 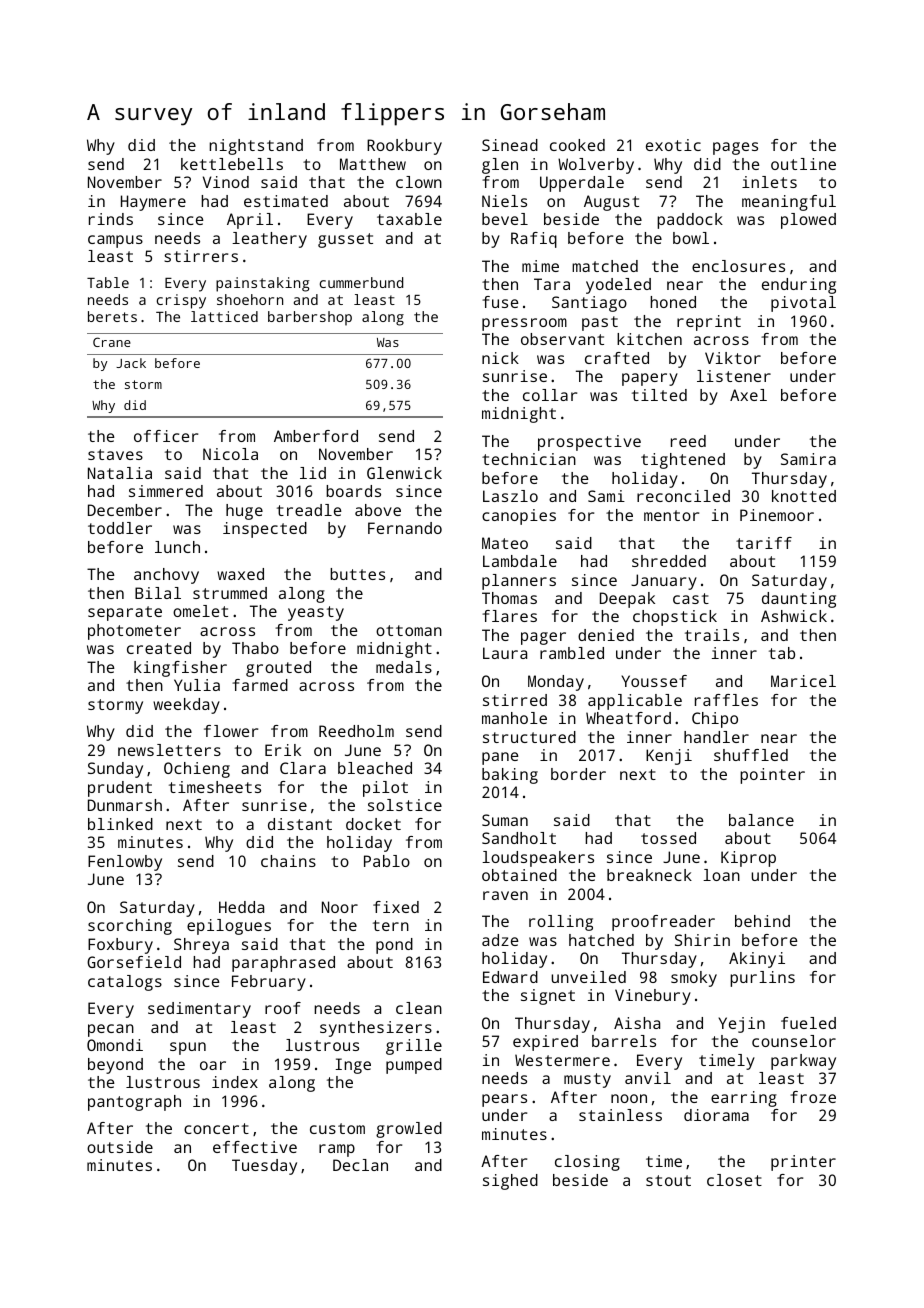 What do you see at coordinates (803, 681) in the screenshot?
I see `Maricel` at bounding box center [803, 681].
